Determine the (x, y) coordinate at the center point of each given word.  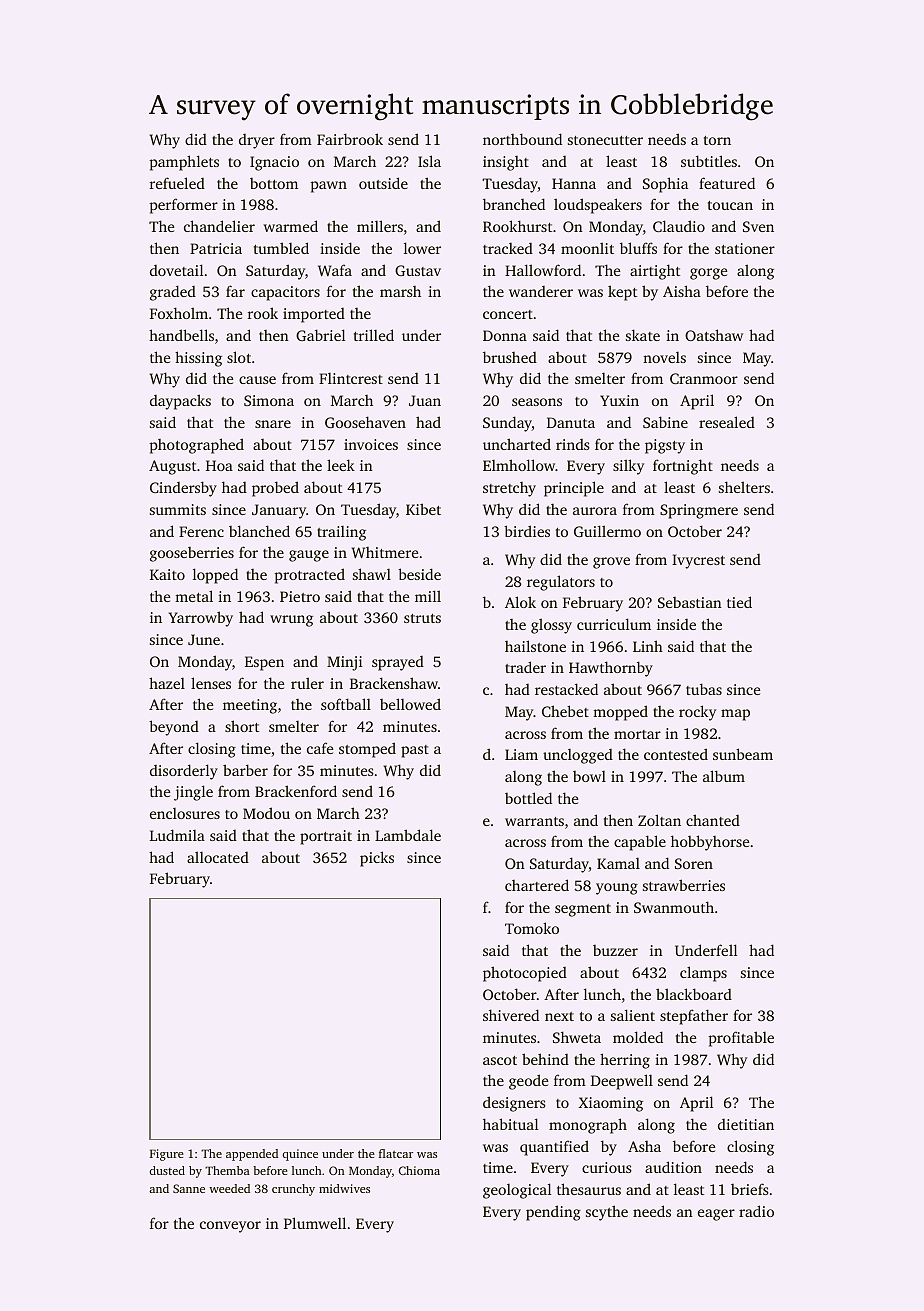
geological (517, 1191)
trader (525, 667)
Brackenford (296, 791)
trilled (374, 335)
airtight (655, 272)
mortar (637, 734)
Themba (227, 1170)
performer (184, 206)
